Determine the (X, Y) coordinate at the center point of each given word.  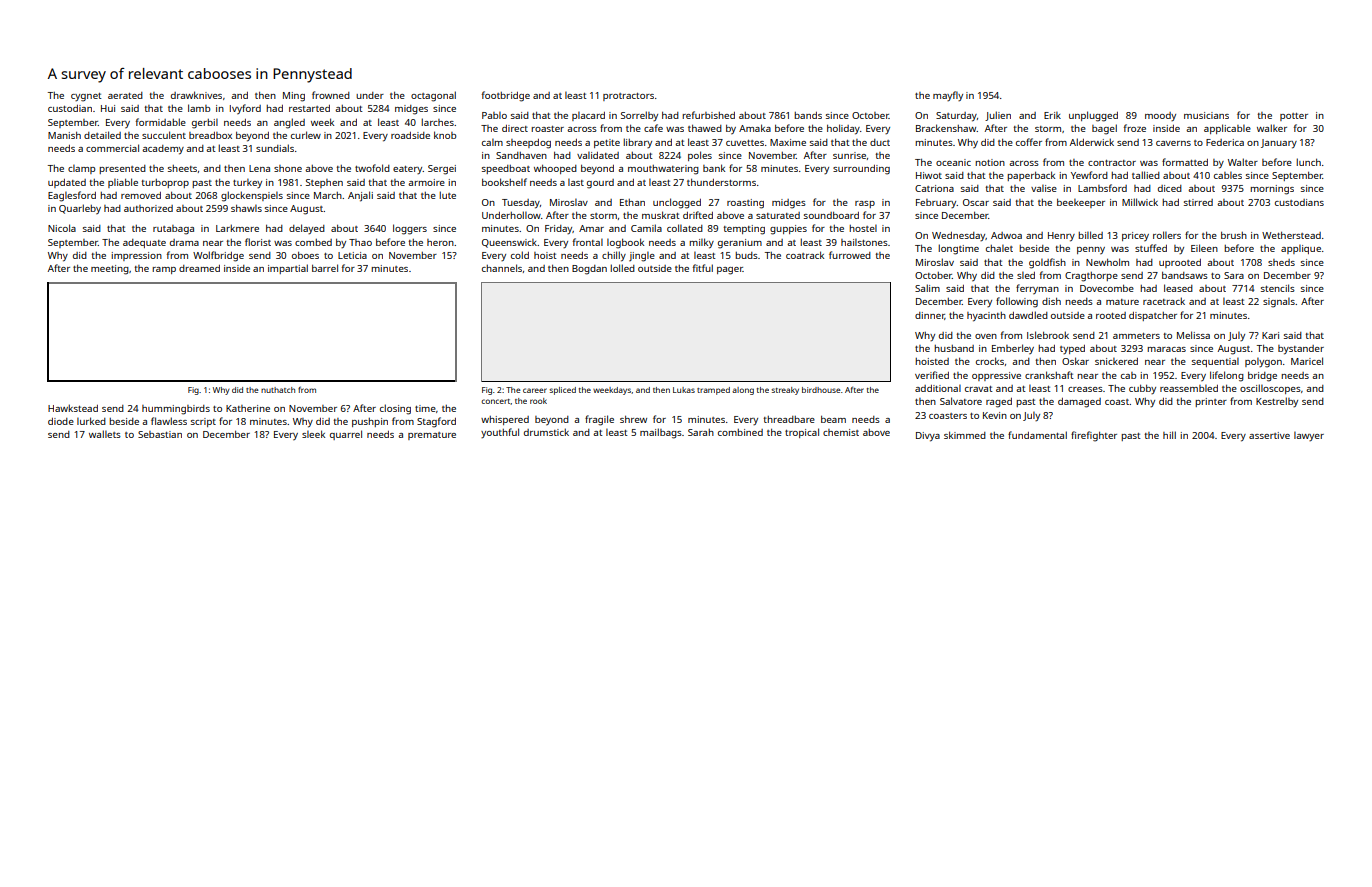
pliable (123, 183)
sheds (1281, 262)
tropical (802, 433)
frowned (331, 95)
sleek (313, 434)
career (535, 390)
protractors (628, 97)
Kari (1270, 335)
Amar (591, 228)
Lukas (684, 390)
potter (1294, 117)
